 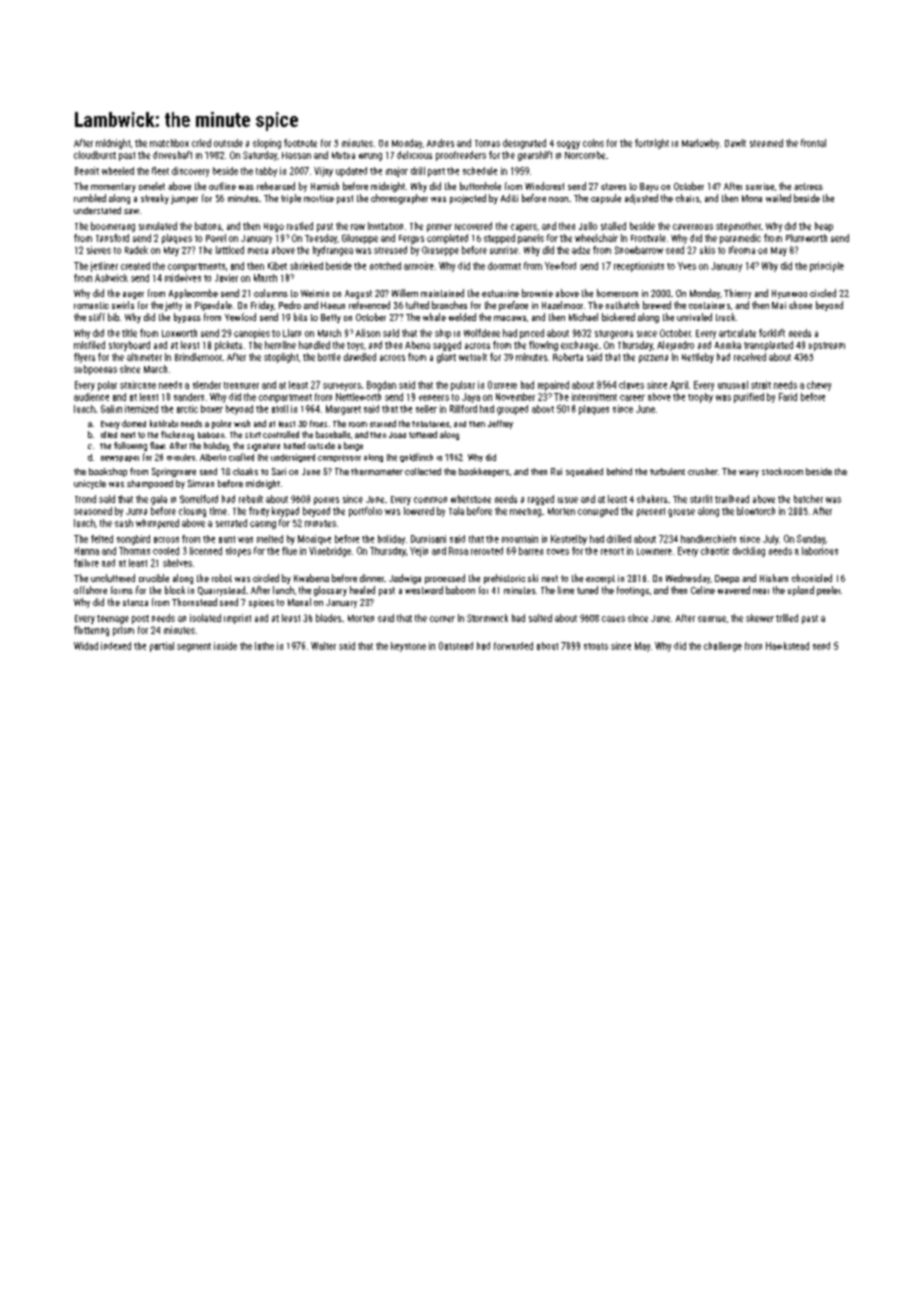 What do you see at coordinates (585, 155) in the page?
I see `Norcombe` at bounding box center [585, 155].
